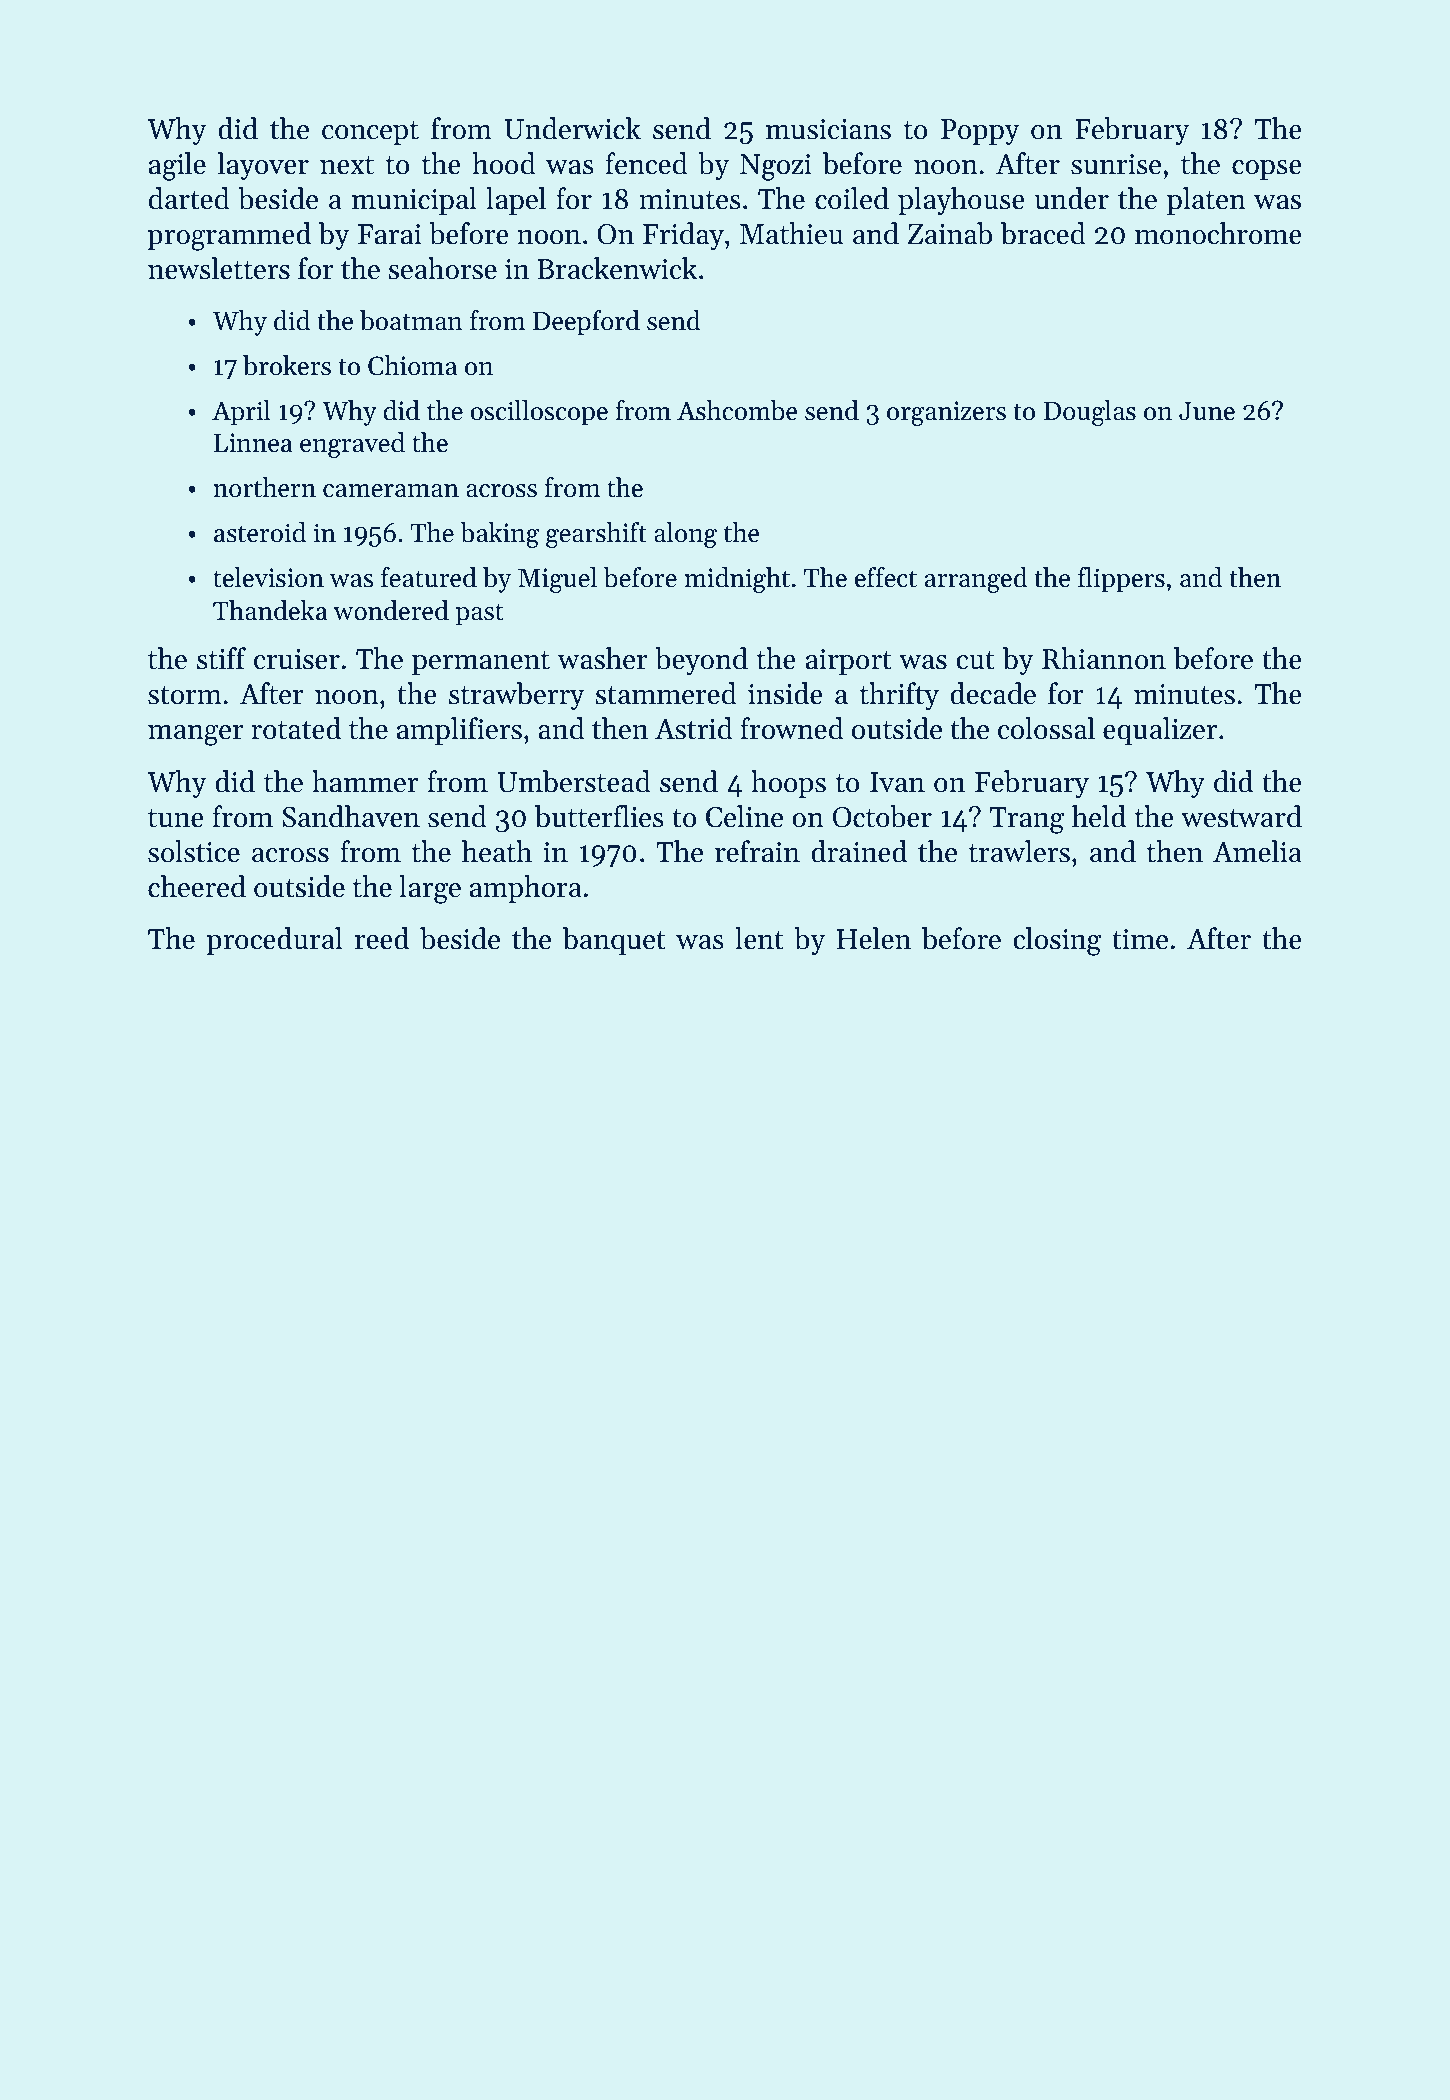  Describe the element at coordinates (275, 941) in the page. I see `procedural` at that location.
